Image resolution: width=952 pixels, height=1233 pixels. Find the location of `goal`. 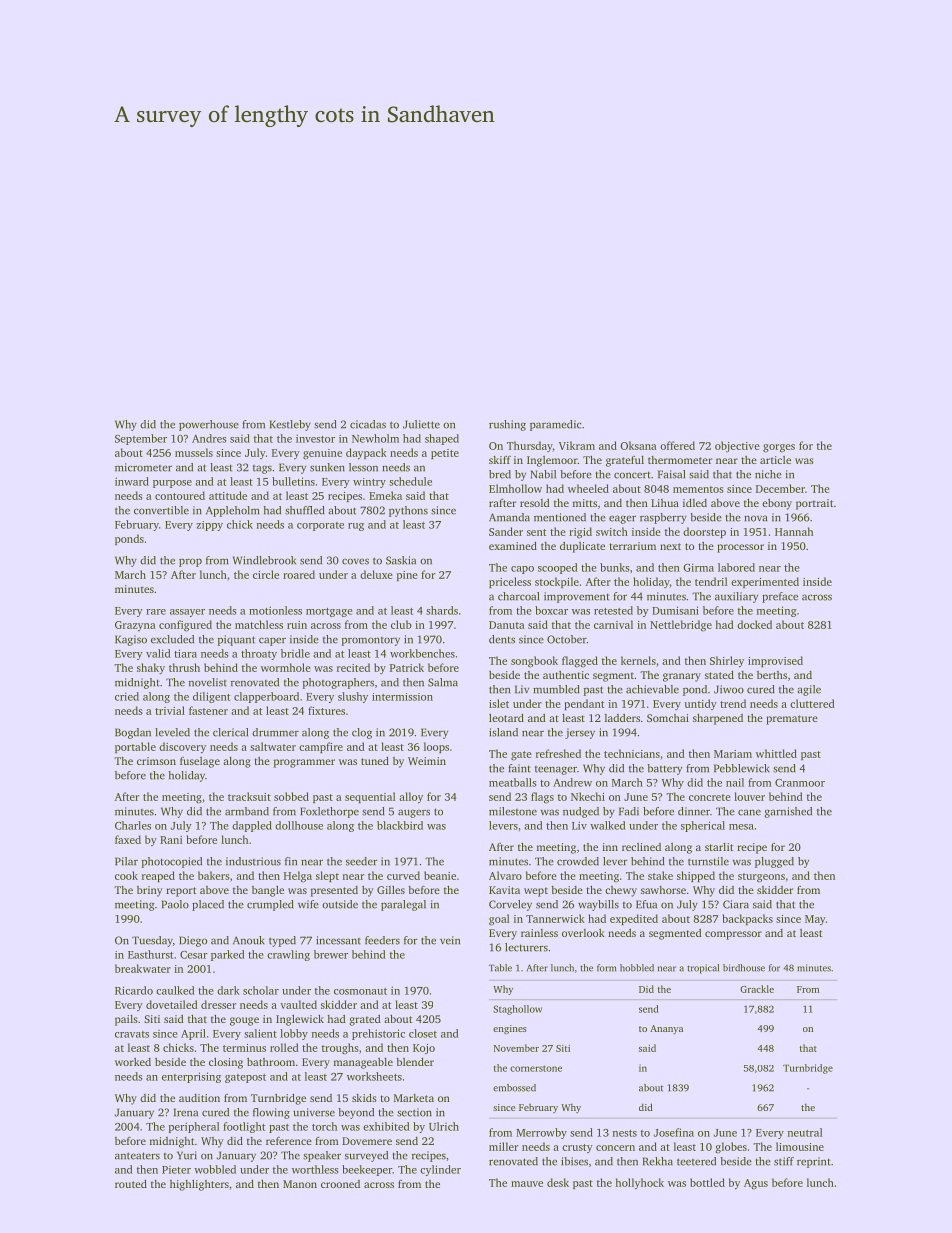

goal is located at coordinates (499, 920).
